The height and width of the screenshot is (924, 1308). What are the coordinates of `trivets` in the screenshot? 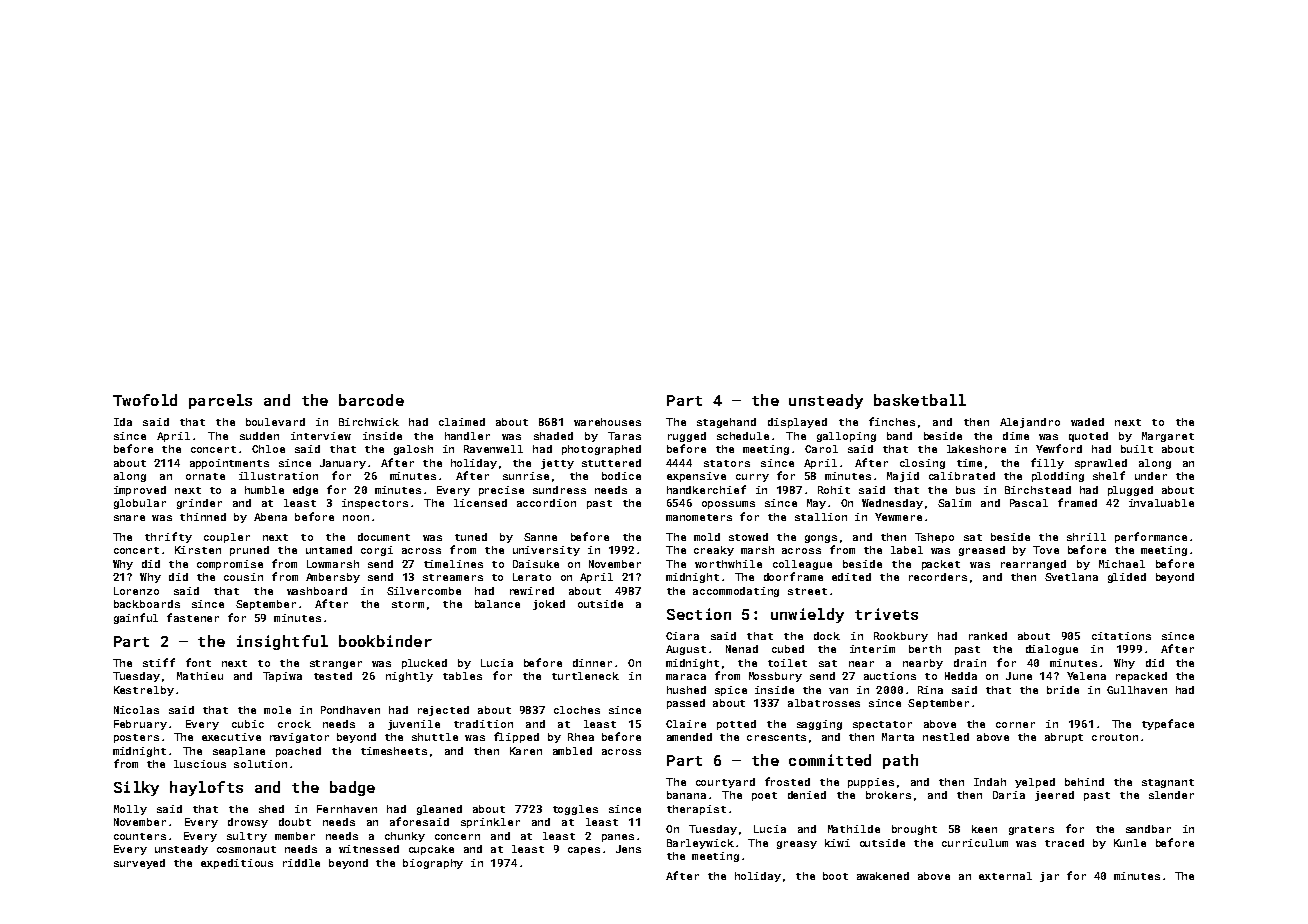 It's located at (886, 614).
